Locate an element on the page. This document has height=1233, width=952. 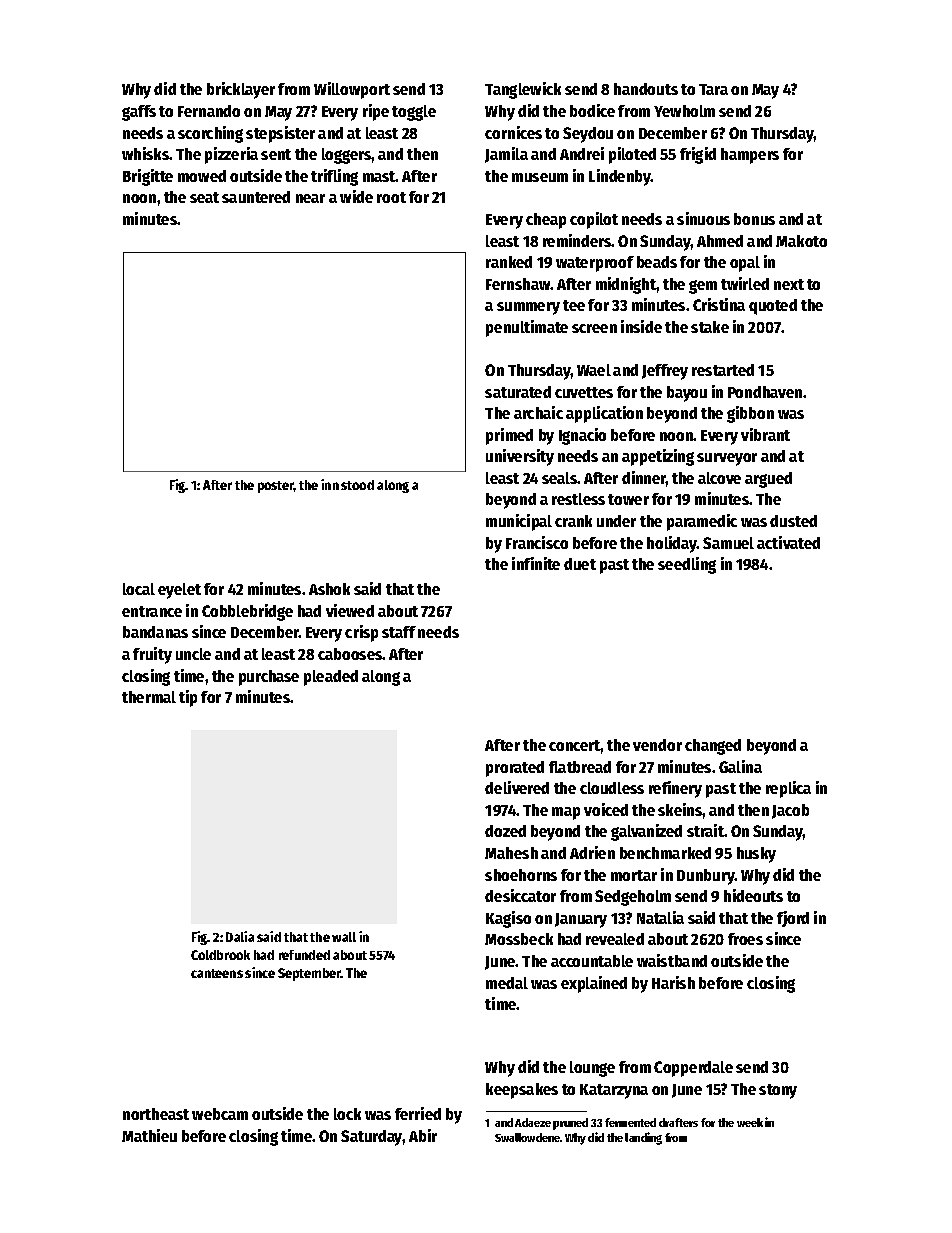
bricklayer is located at coordinates (241, 90).
